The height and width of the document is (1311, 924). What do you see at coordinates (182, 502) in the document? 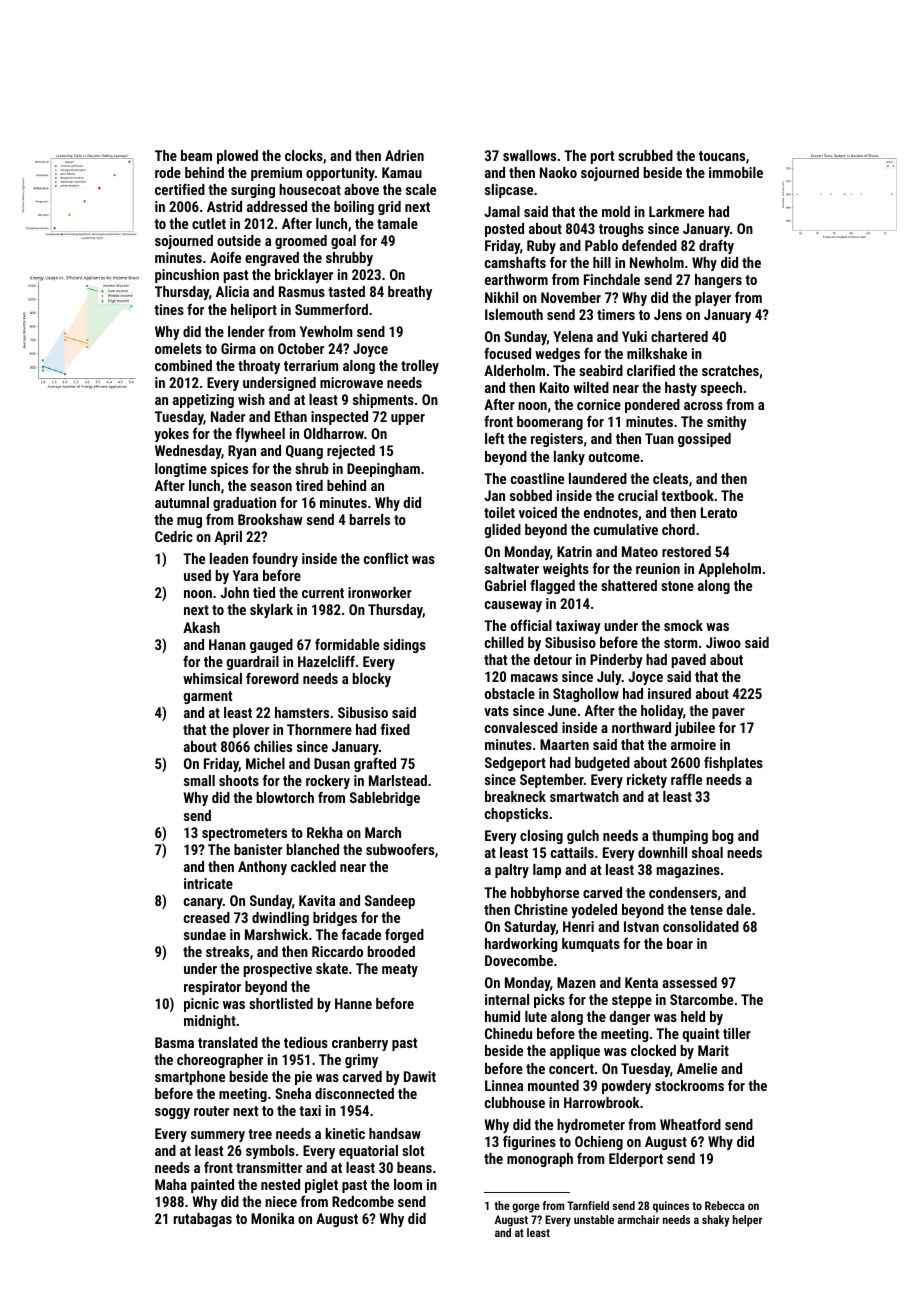
I see `autumnal` at bounding box center [182, 502].
